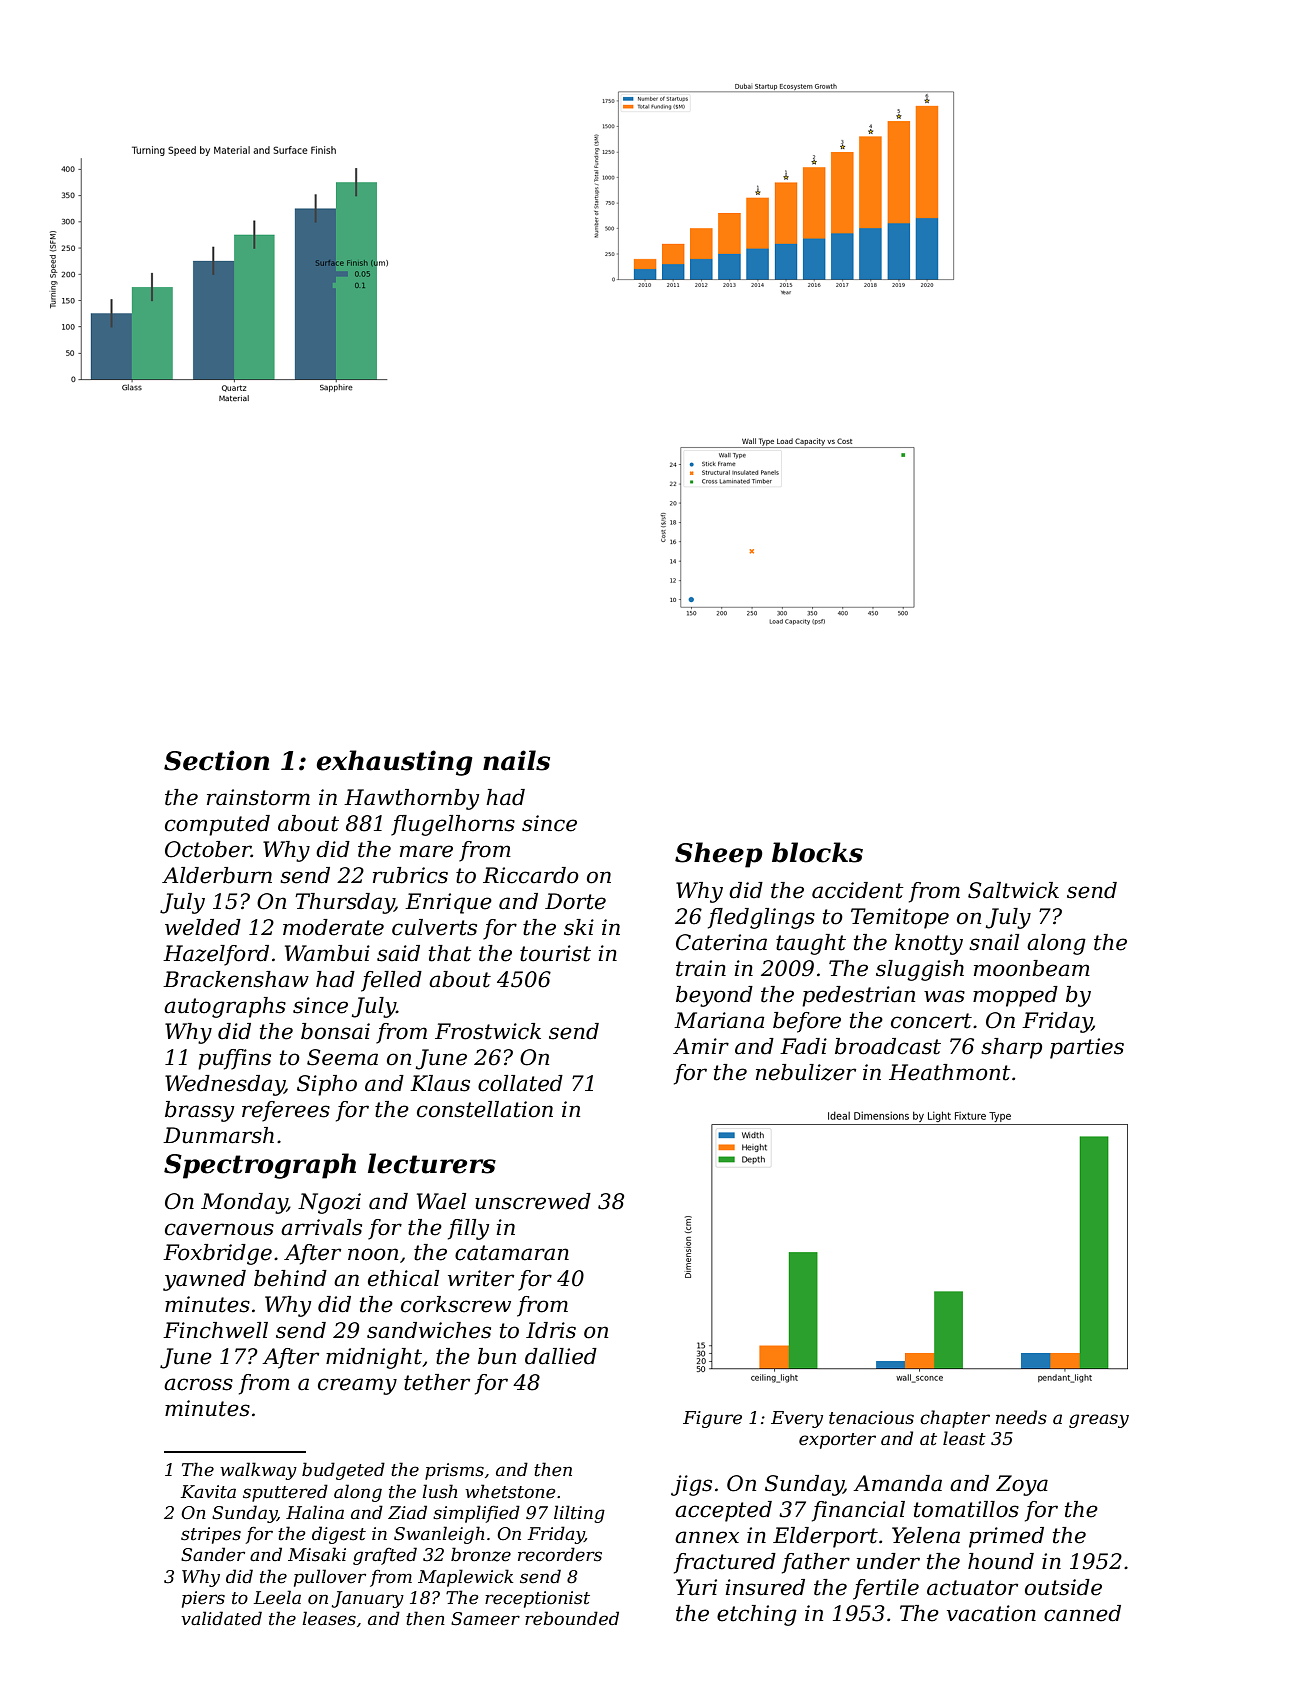  What do you see at coordinates (929, 944) in the image?
I see `knotty` at bounding box center [929, 944].
